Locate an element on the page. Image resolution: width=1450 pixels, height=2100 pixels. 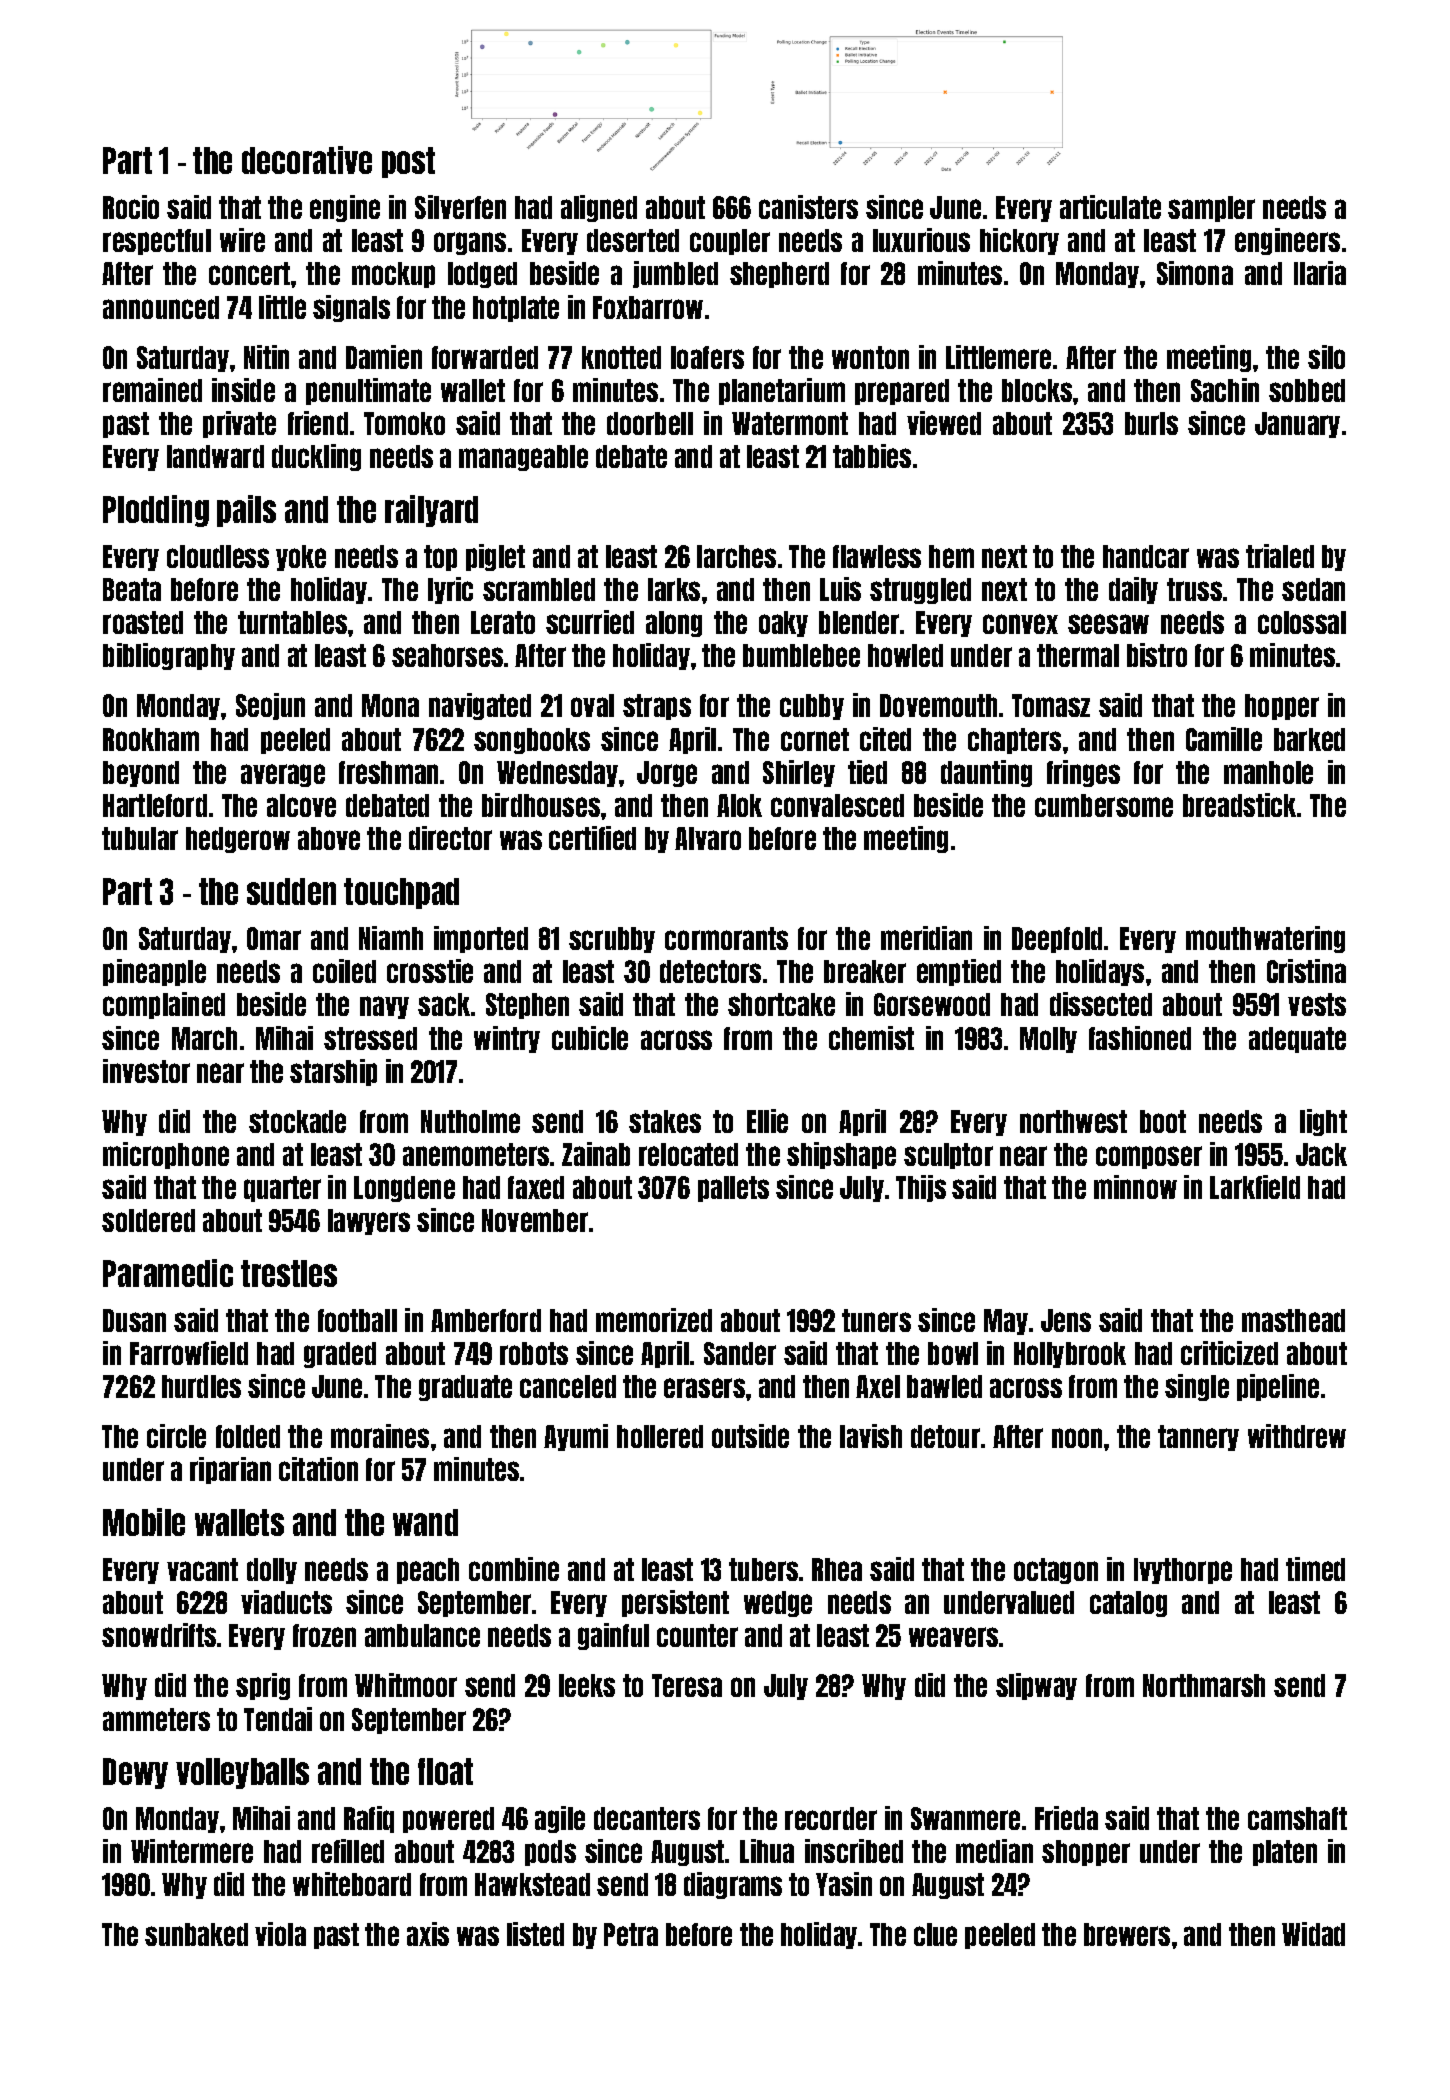
Zainab is located at coordinates (596, 1154).
